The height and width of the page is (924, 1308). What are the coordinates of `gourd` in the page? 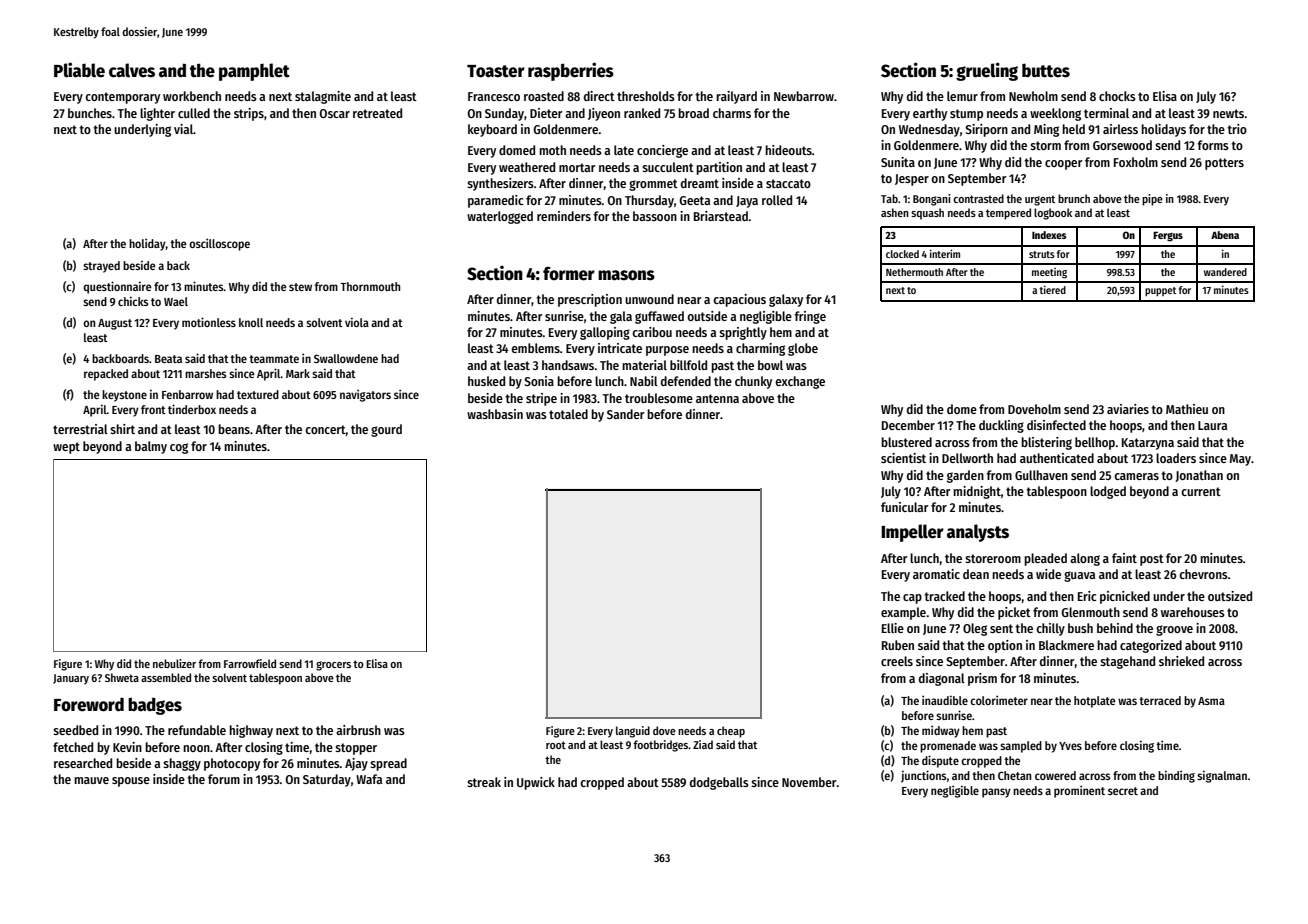 It's located at (386, 430).
